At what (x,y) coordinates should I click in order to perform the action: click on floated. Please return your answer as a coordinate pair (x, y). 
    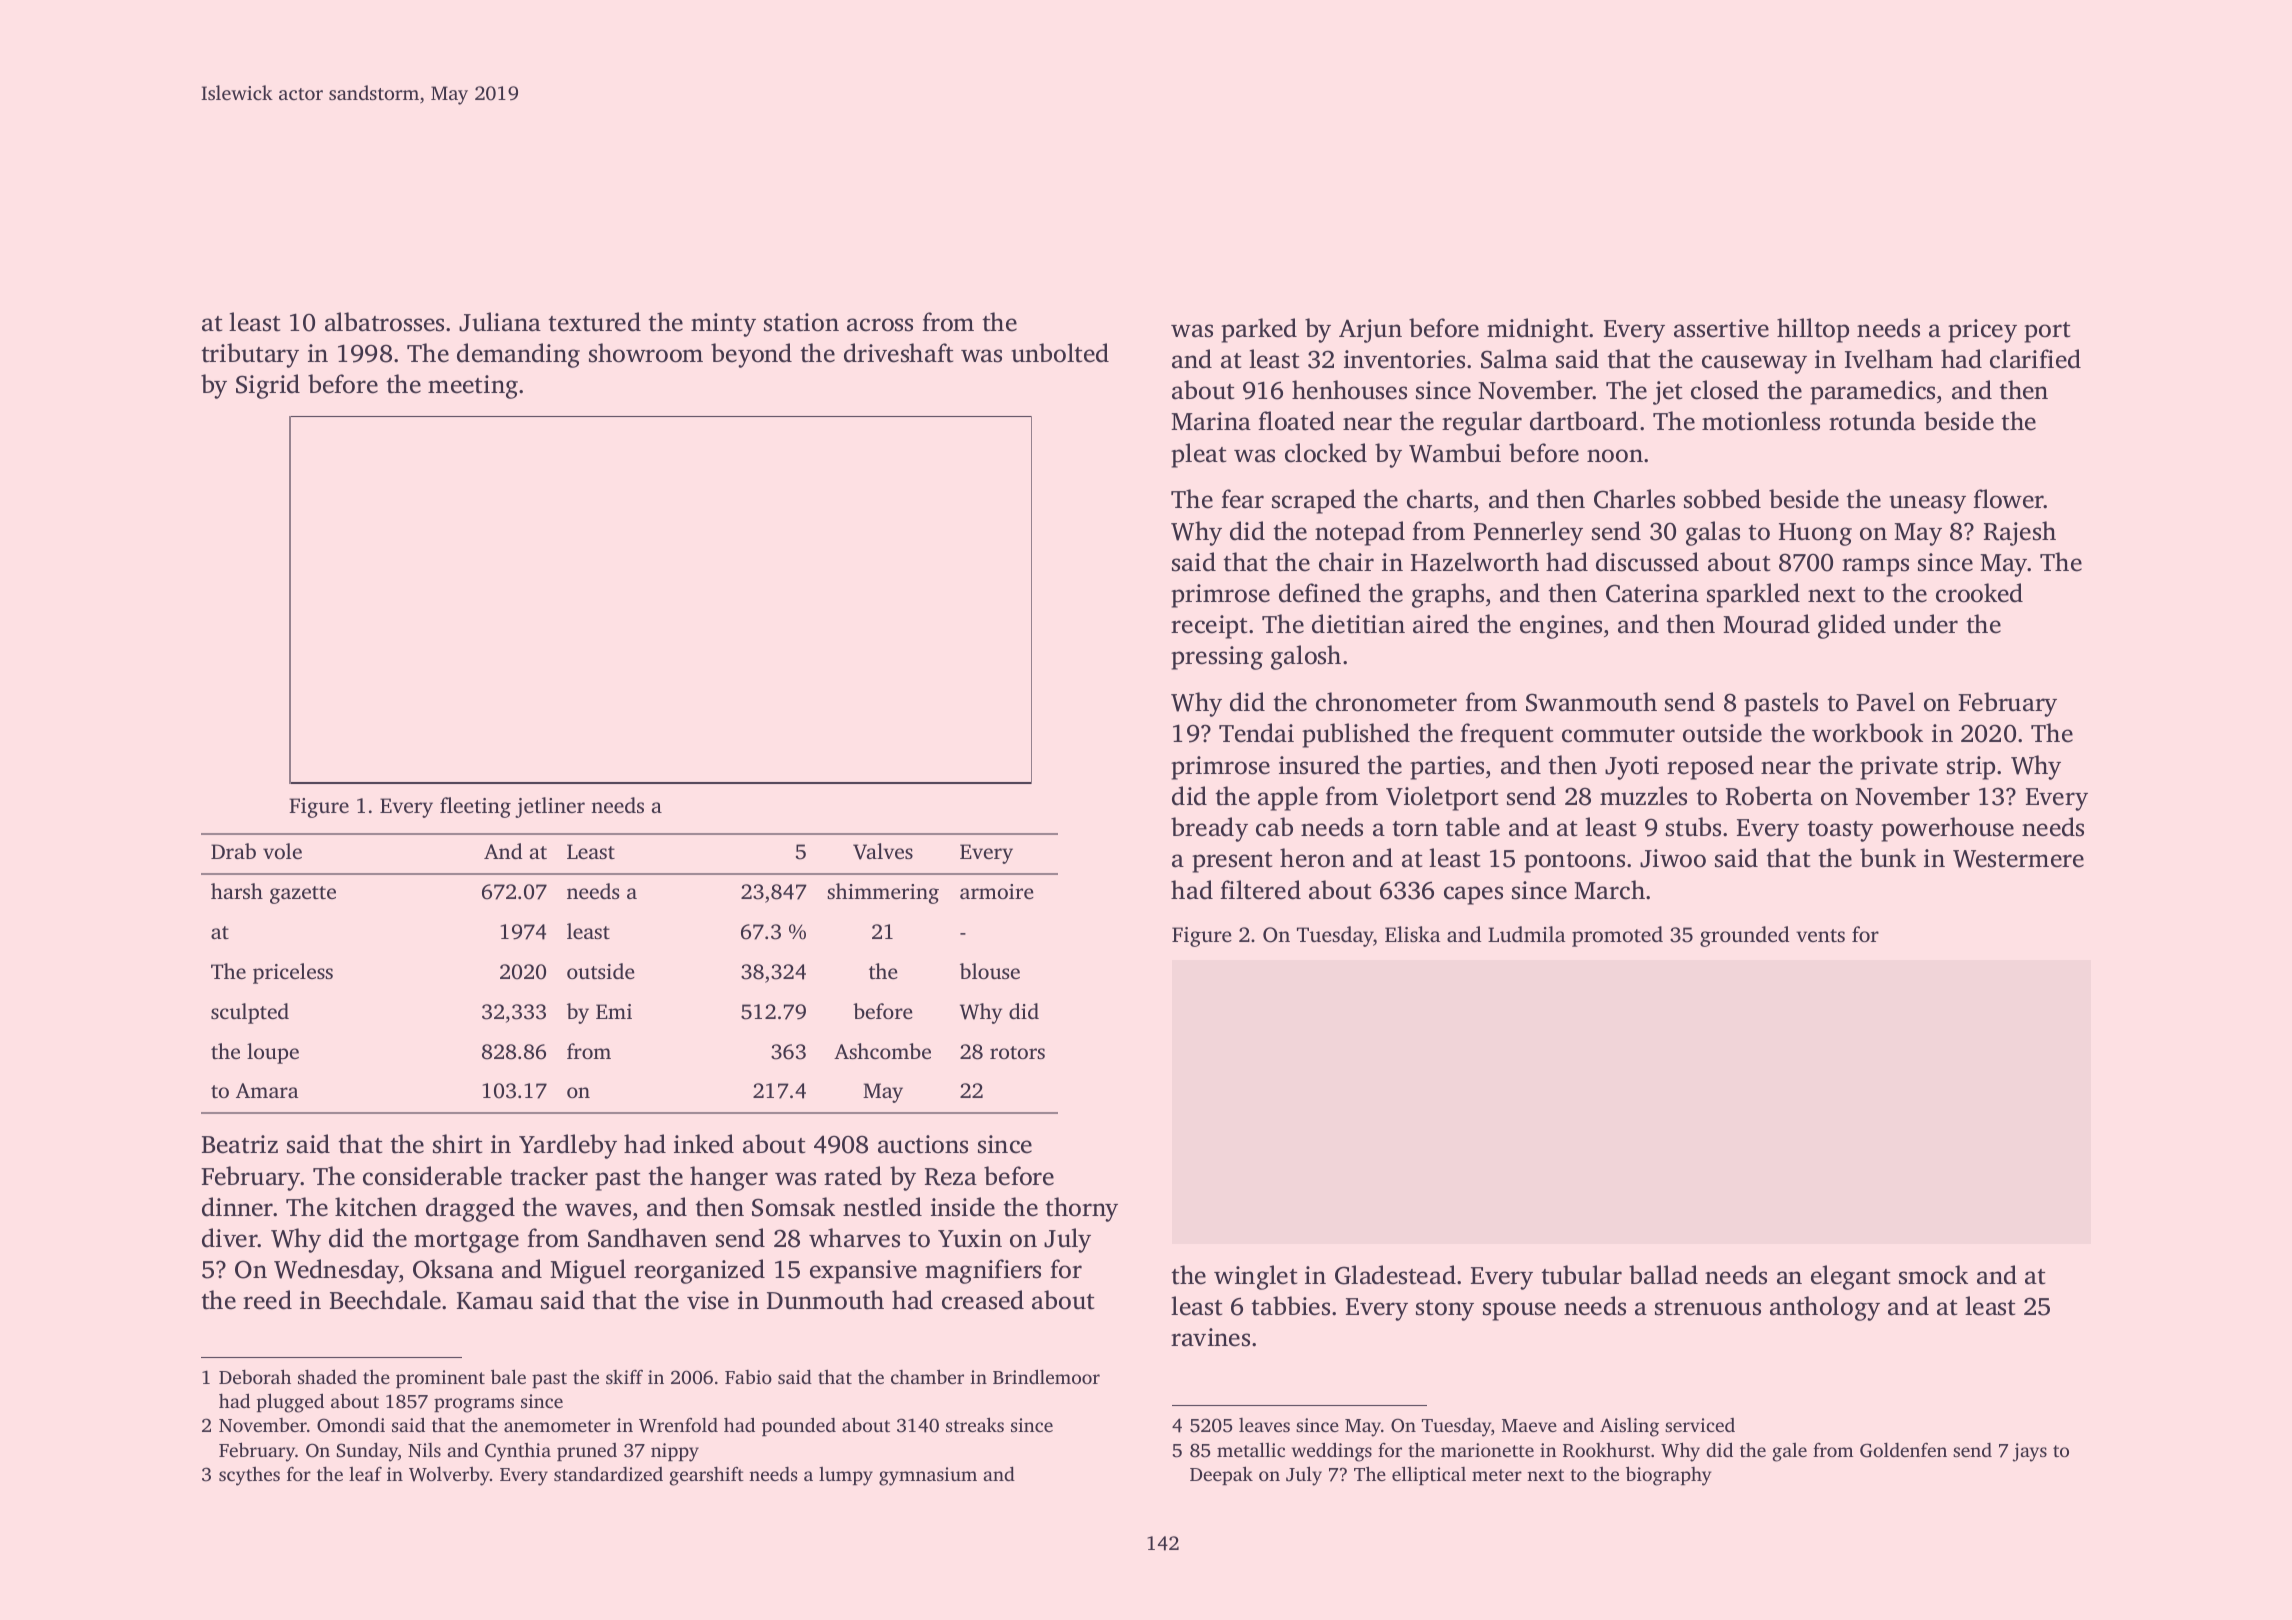
    Looking at the image, I should click on (1296, 421).
